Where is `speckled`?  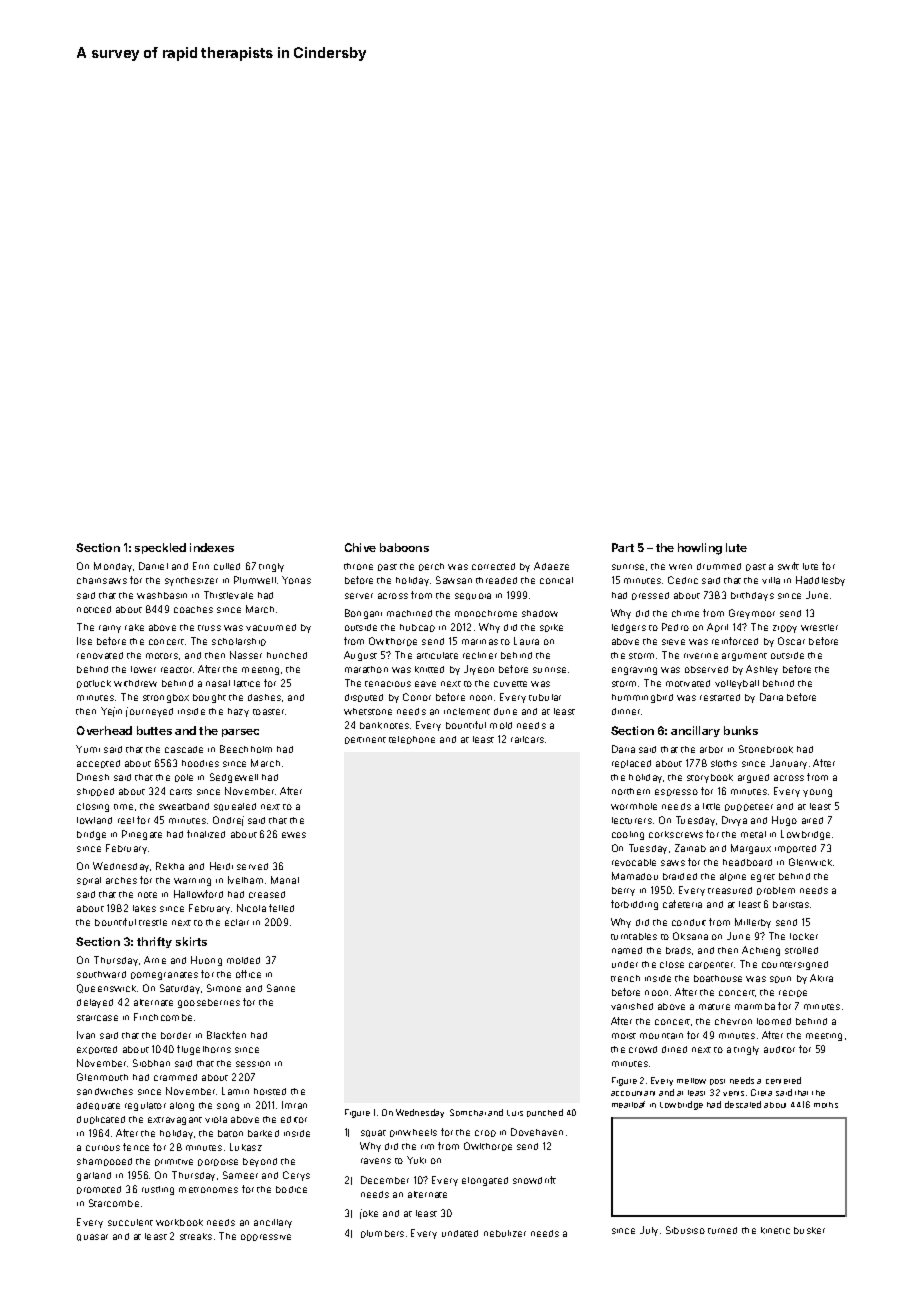 speckled is located at coordinates (160, 548).
